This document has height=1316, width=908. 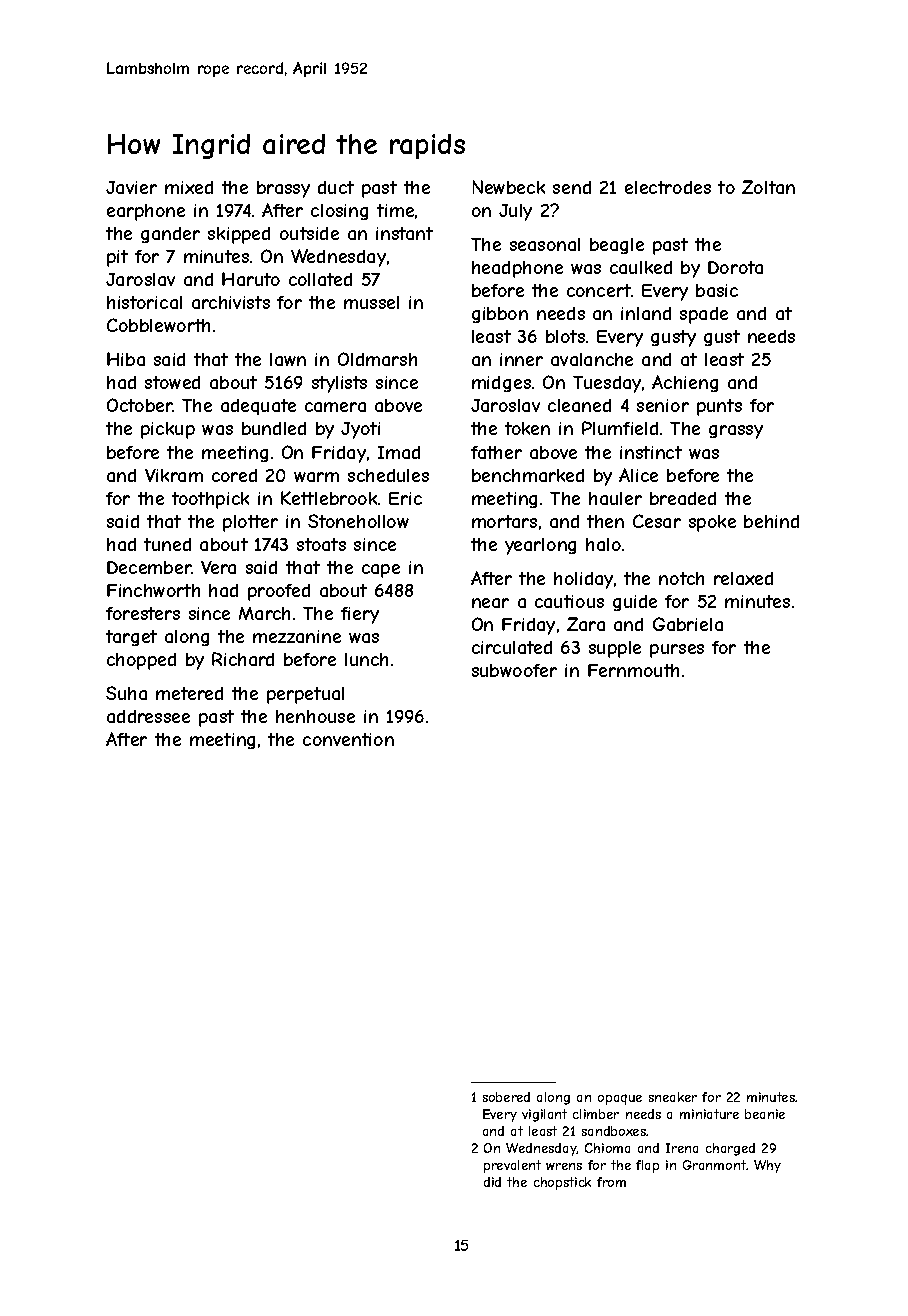 What do you see at coordinates (189, 693) in the document?
I see `metered` at bounding box center [189, 693].
